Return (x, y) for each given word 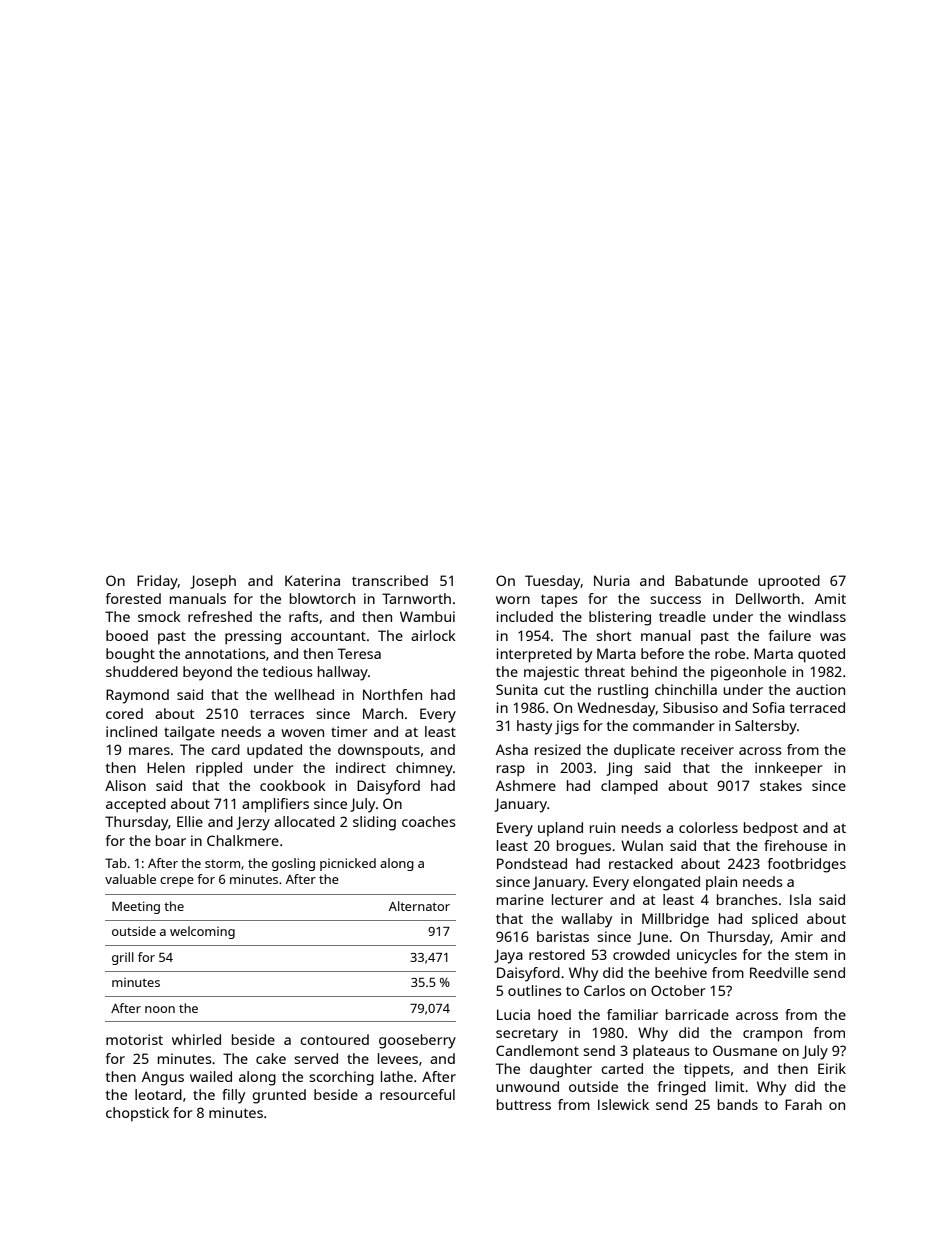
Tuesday (553, 582)
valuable (130, 879)
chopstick (137, 1114)
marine (520, 899)
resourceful (417, 1094)
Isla (800, 899)
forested (133, 598)
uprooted (789, 582)
